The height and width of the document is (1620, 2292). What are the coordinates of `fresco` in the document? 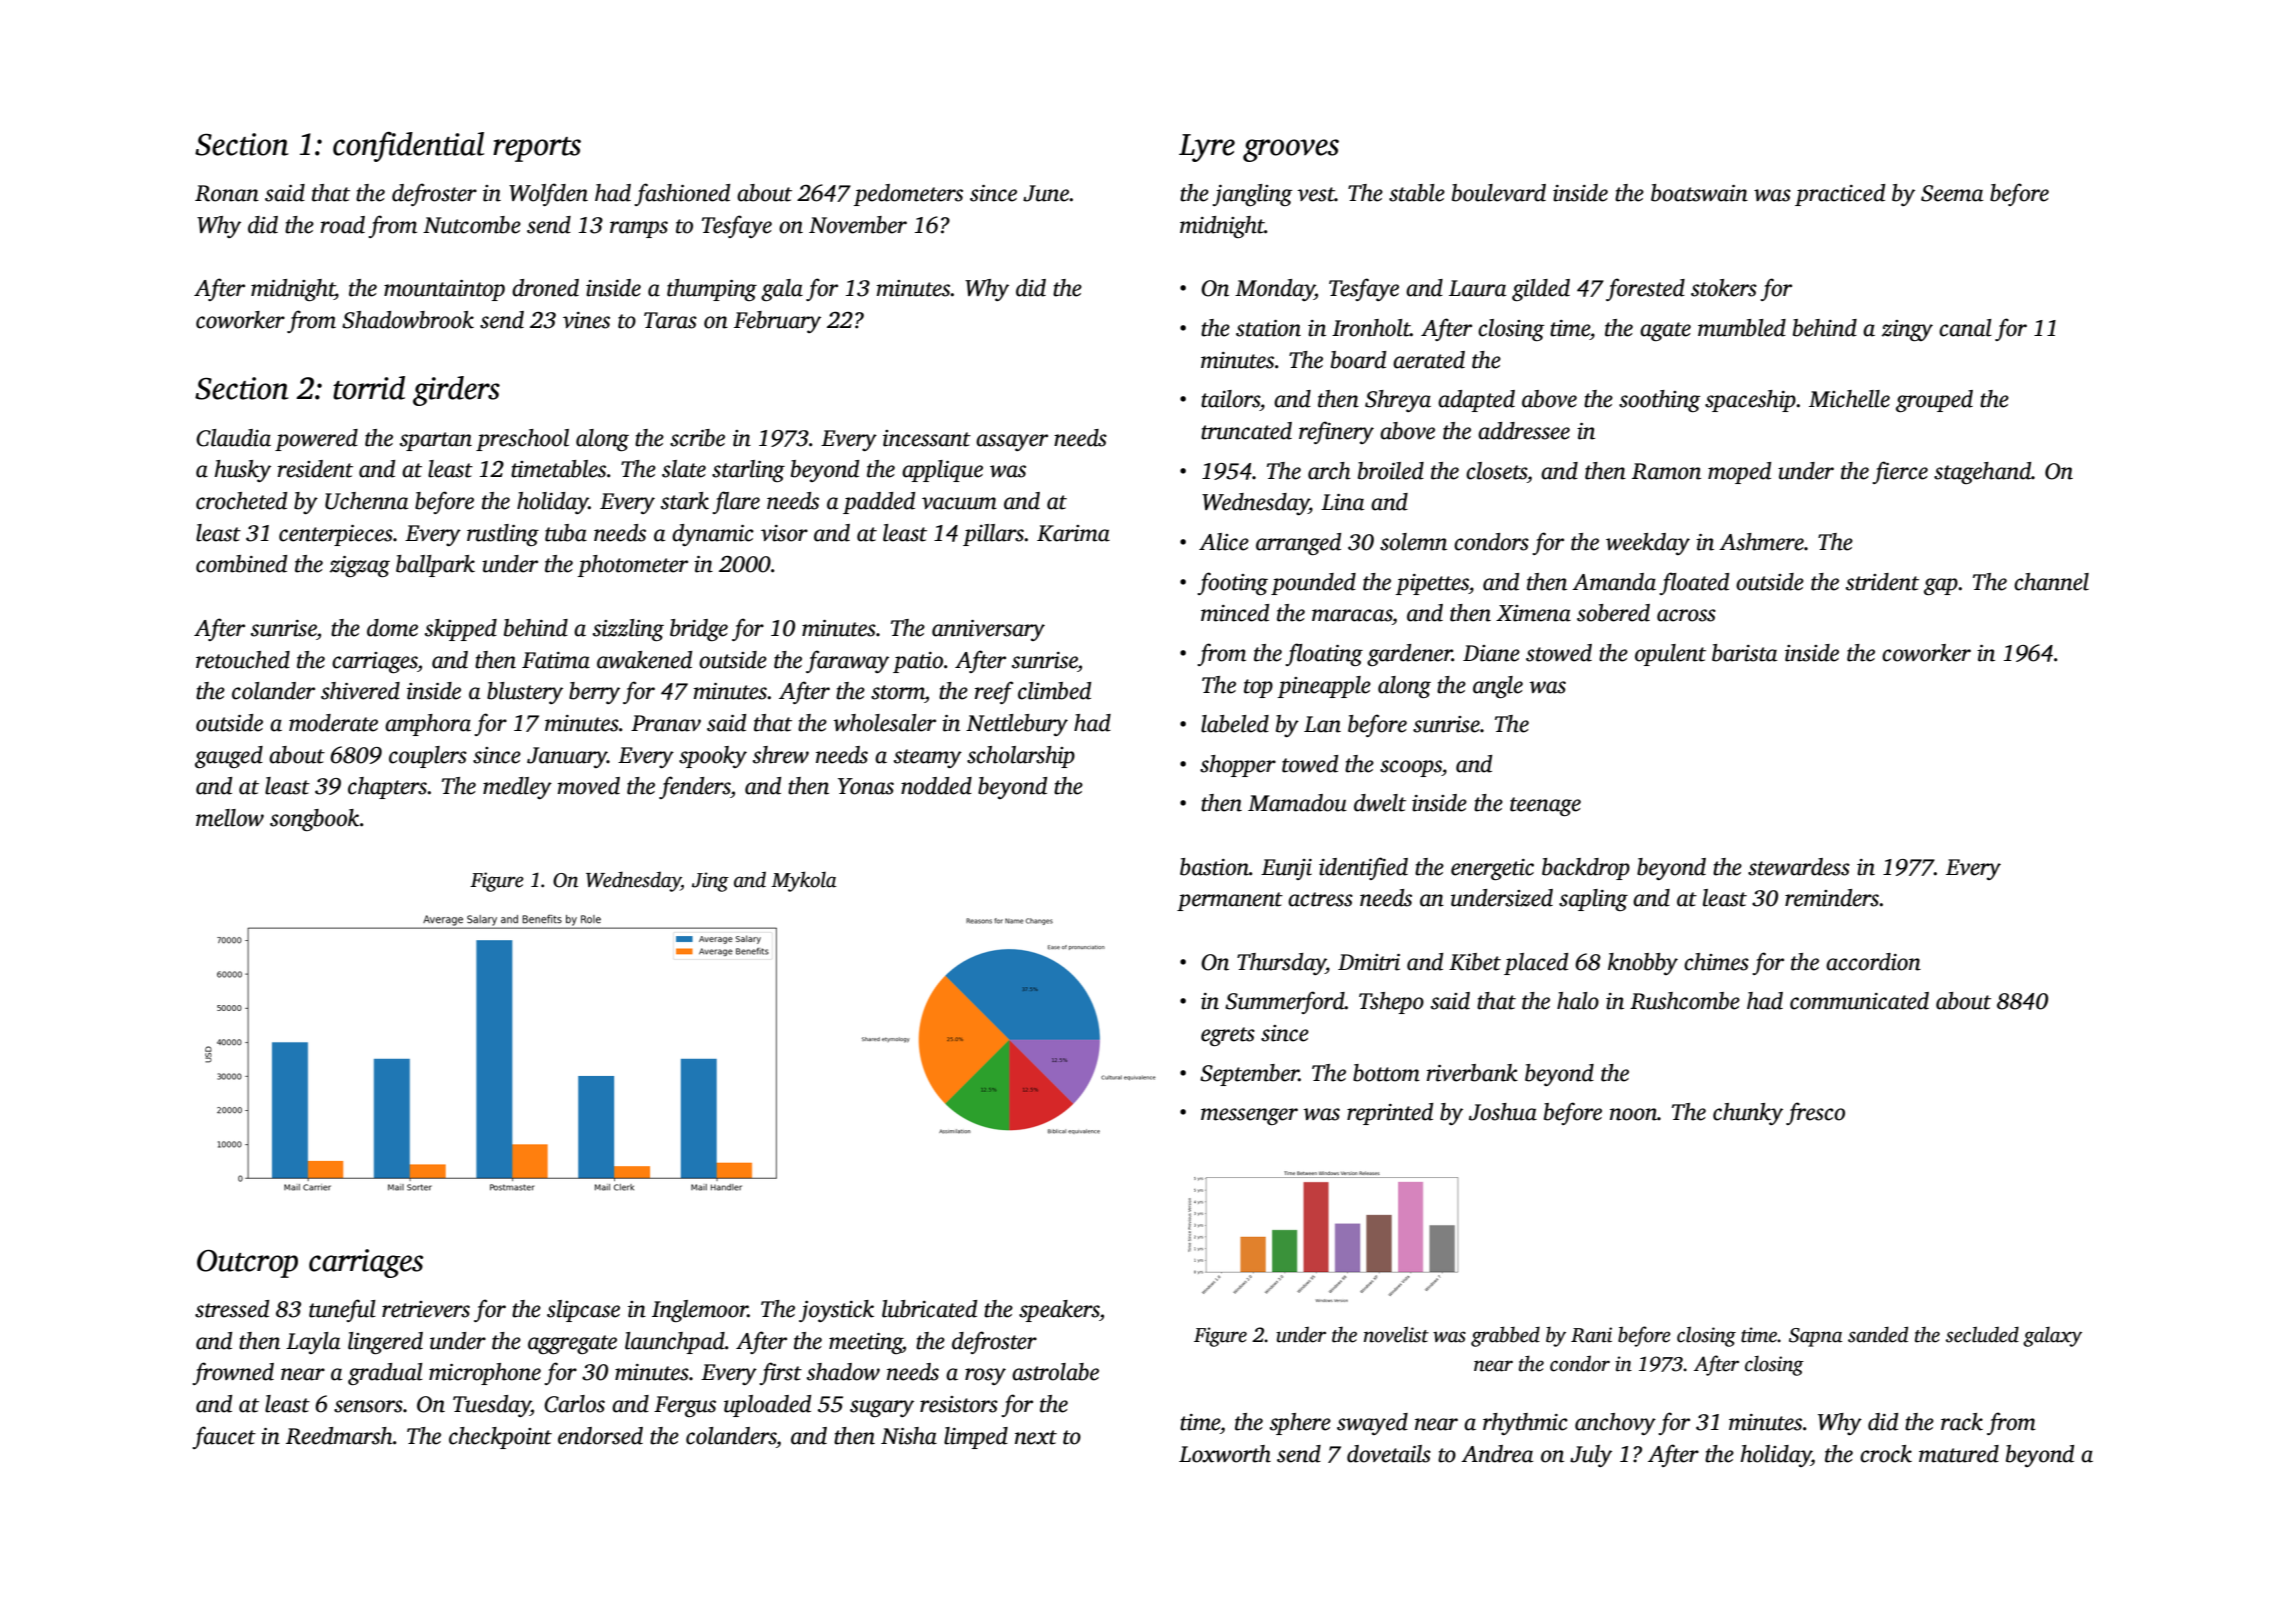 It's located at (1815, 1113).
